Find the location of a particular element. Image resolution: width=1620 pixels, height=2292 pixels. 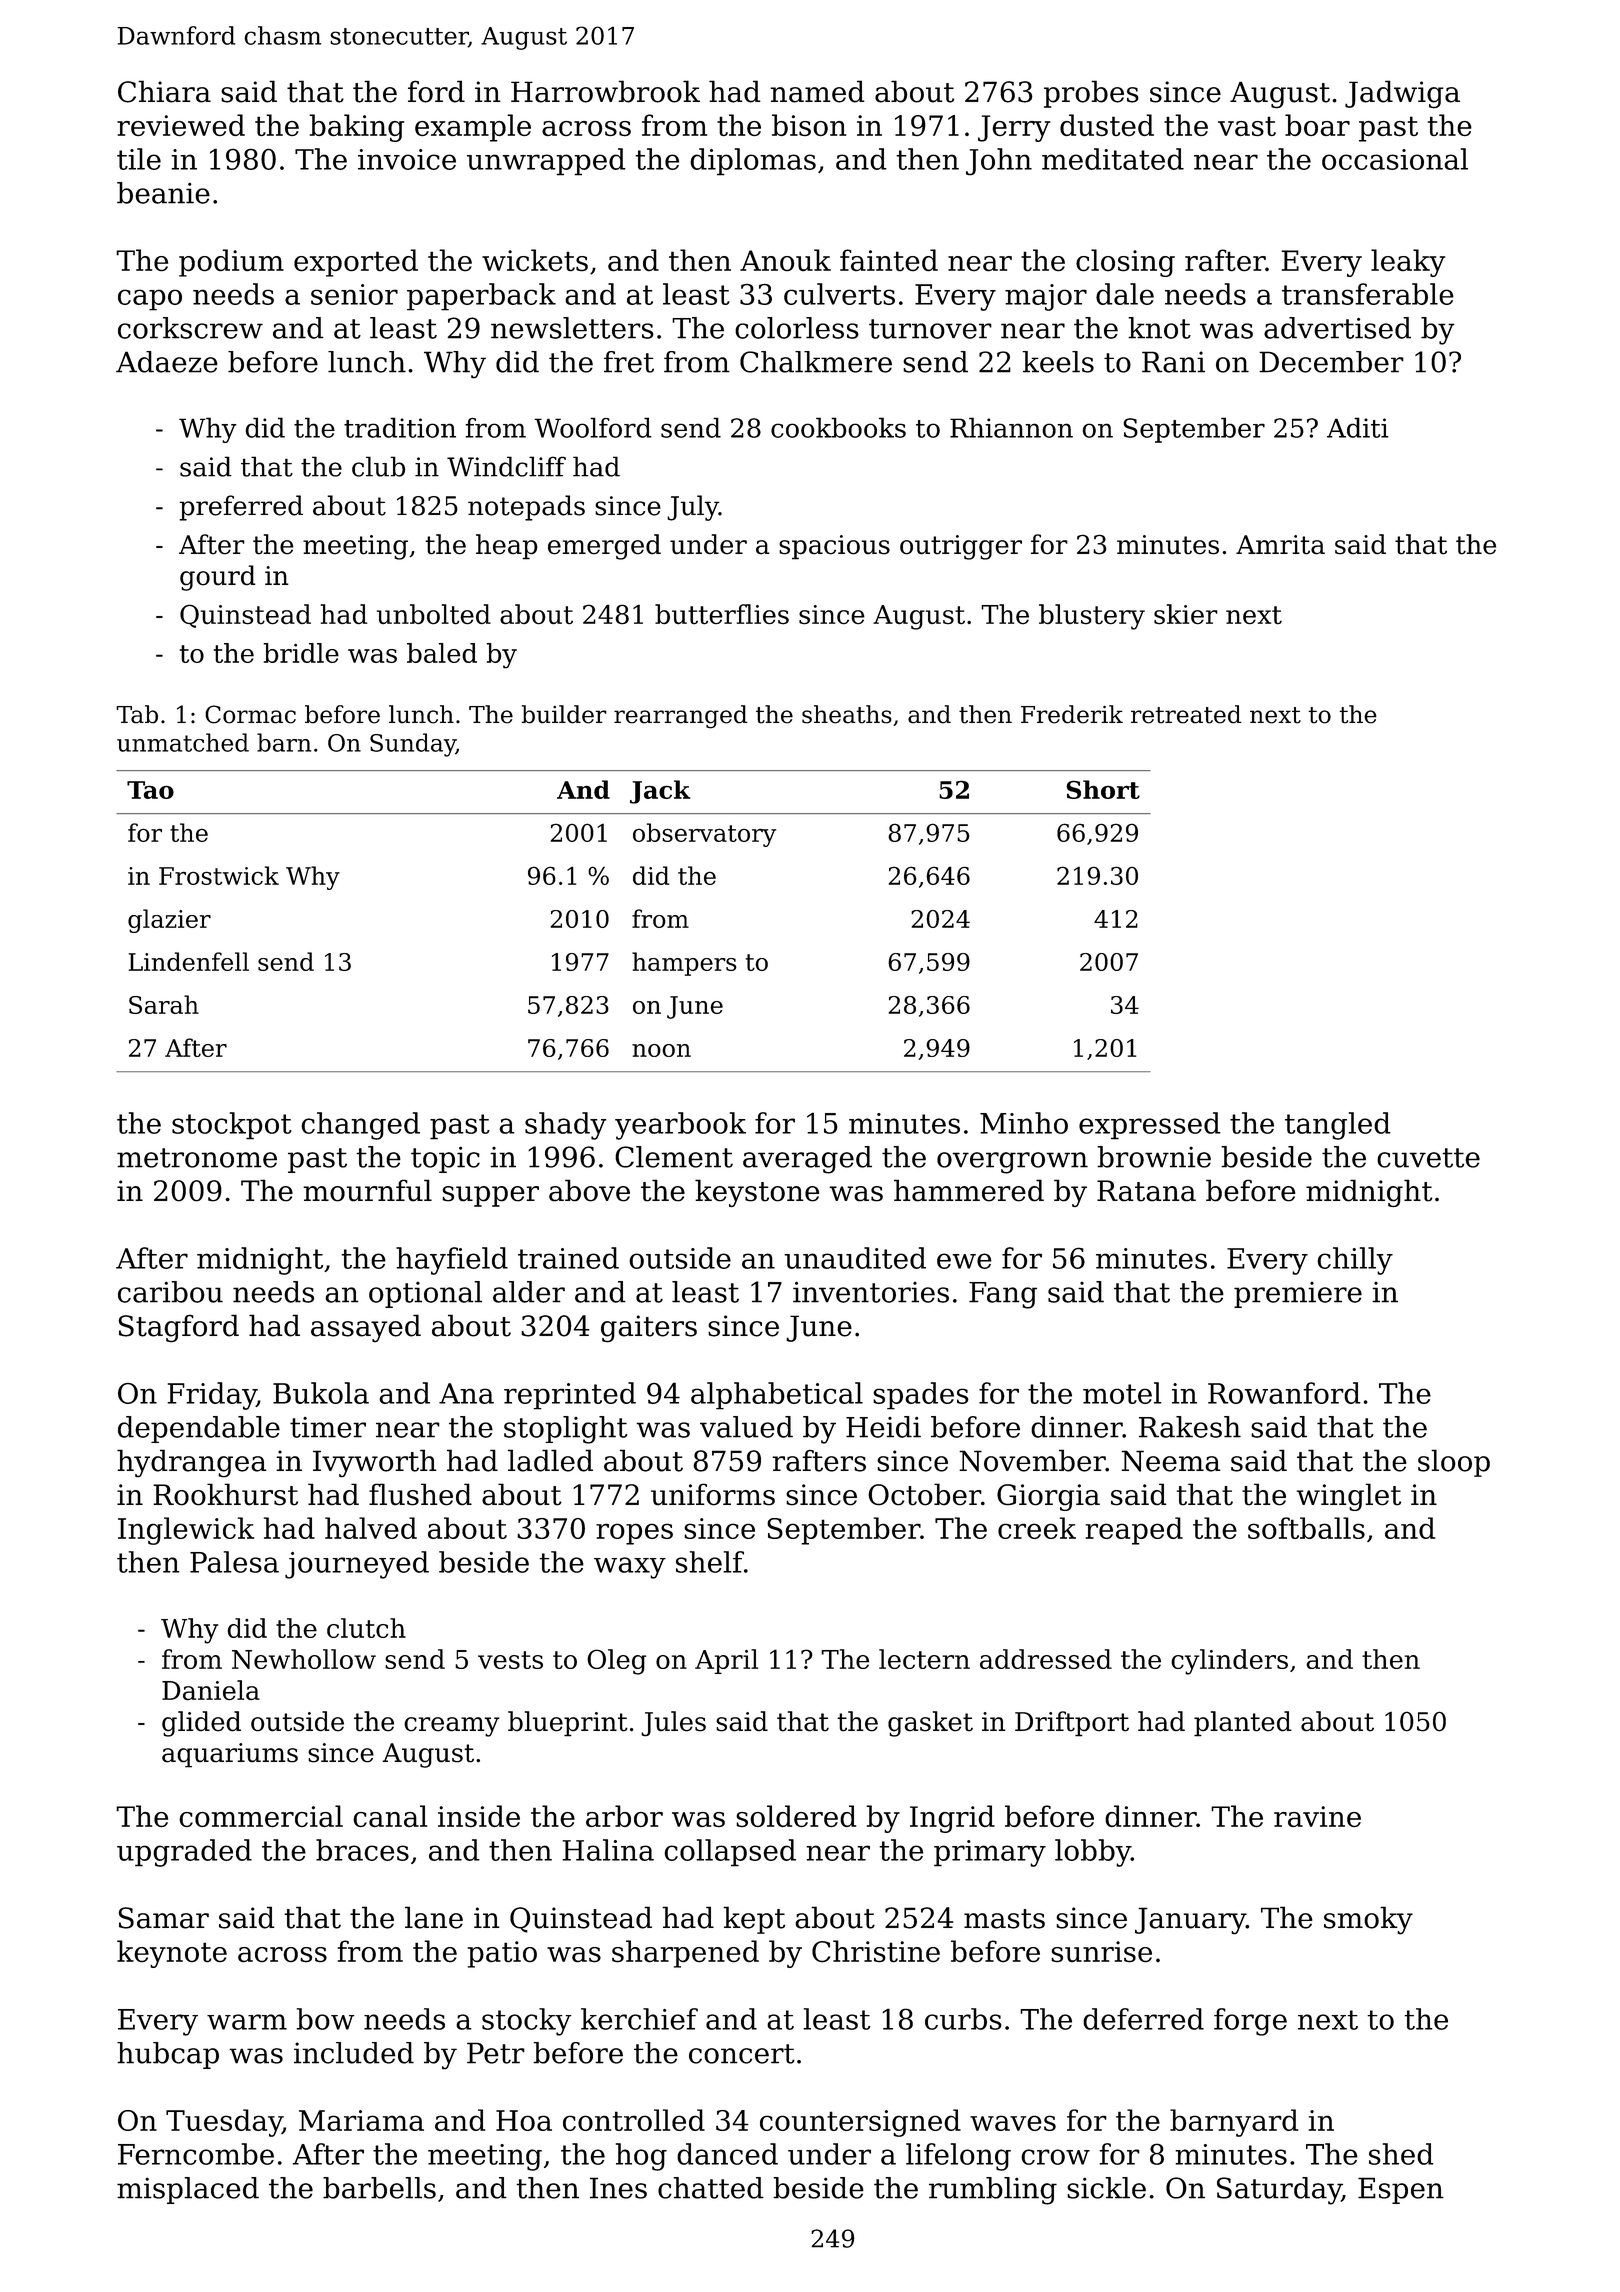

probes is located at coordinates (1091, 94).
